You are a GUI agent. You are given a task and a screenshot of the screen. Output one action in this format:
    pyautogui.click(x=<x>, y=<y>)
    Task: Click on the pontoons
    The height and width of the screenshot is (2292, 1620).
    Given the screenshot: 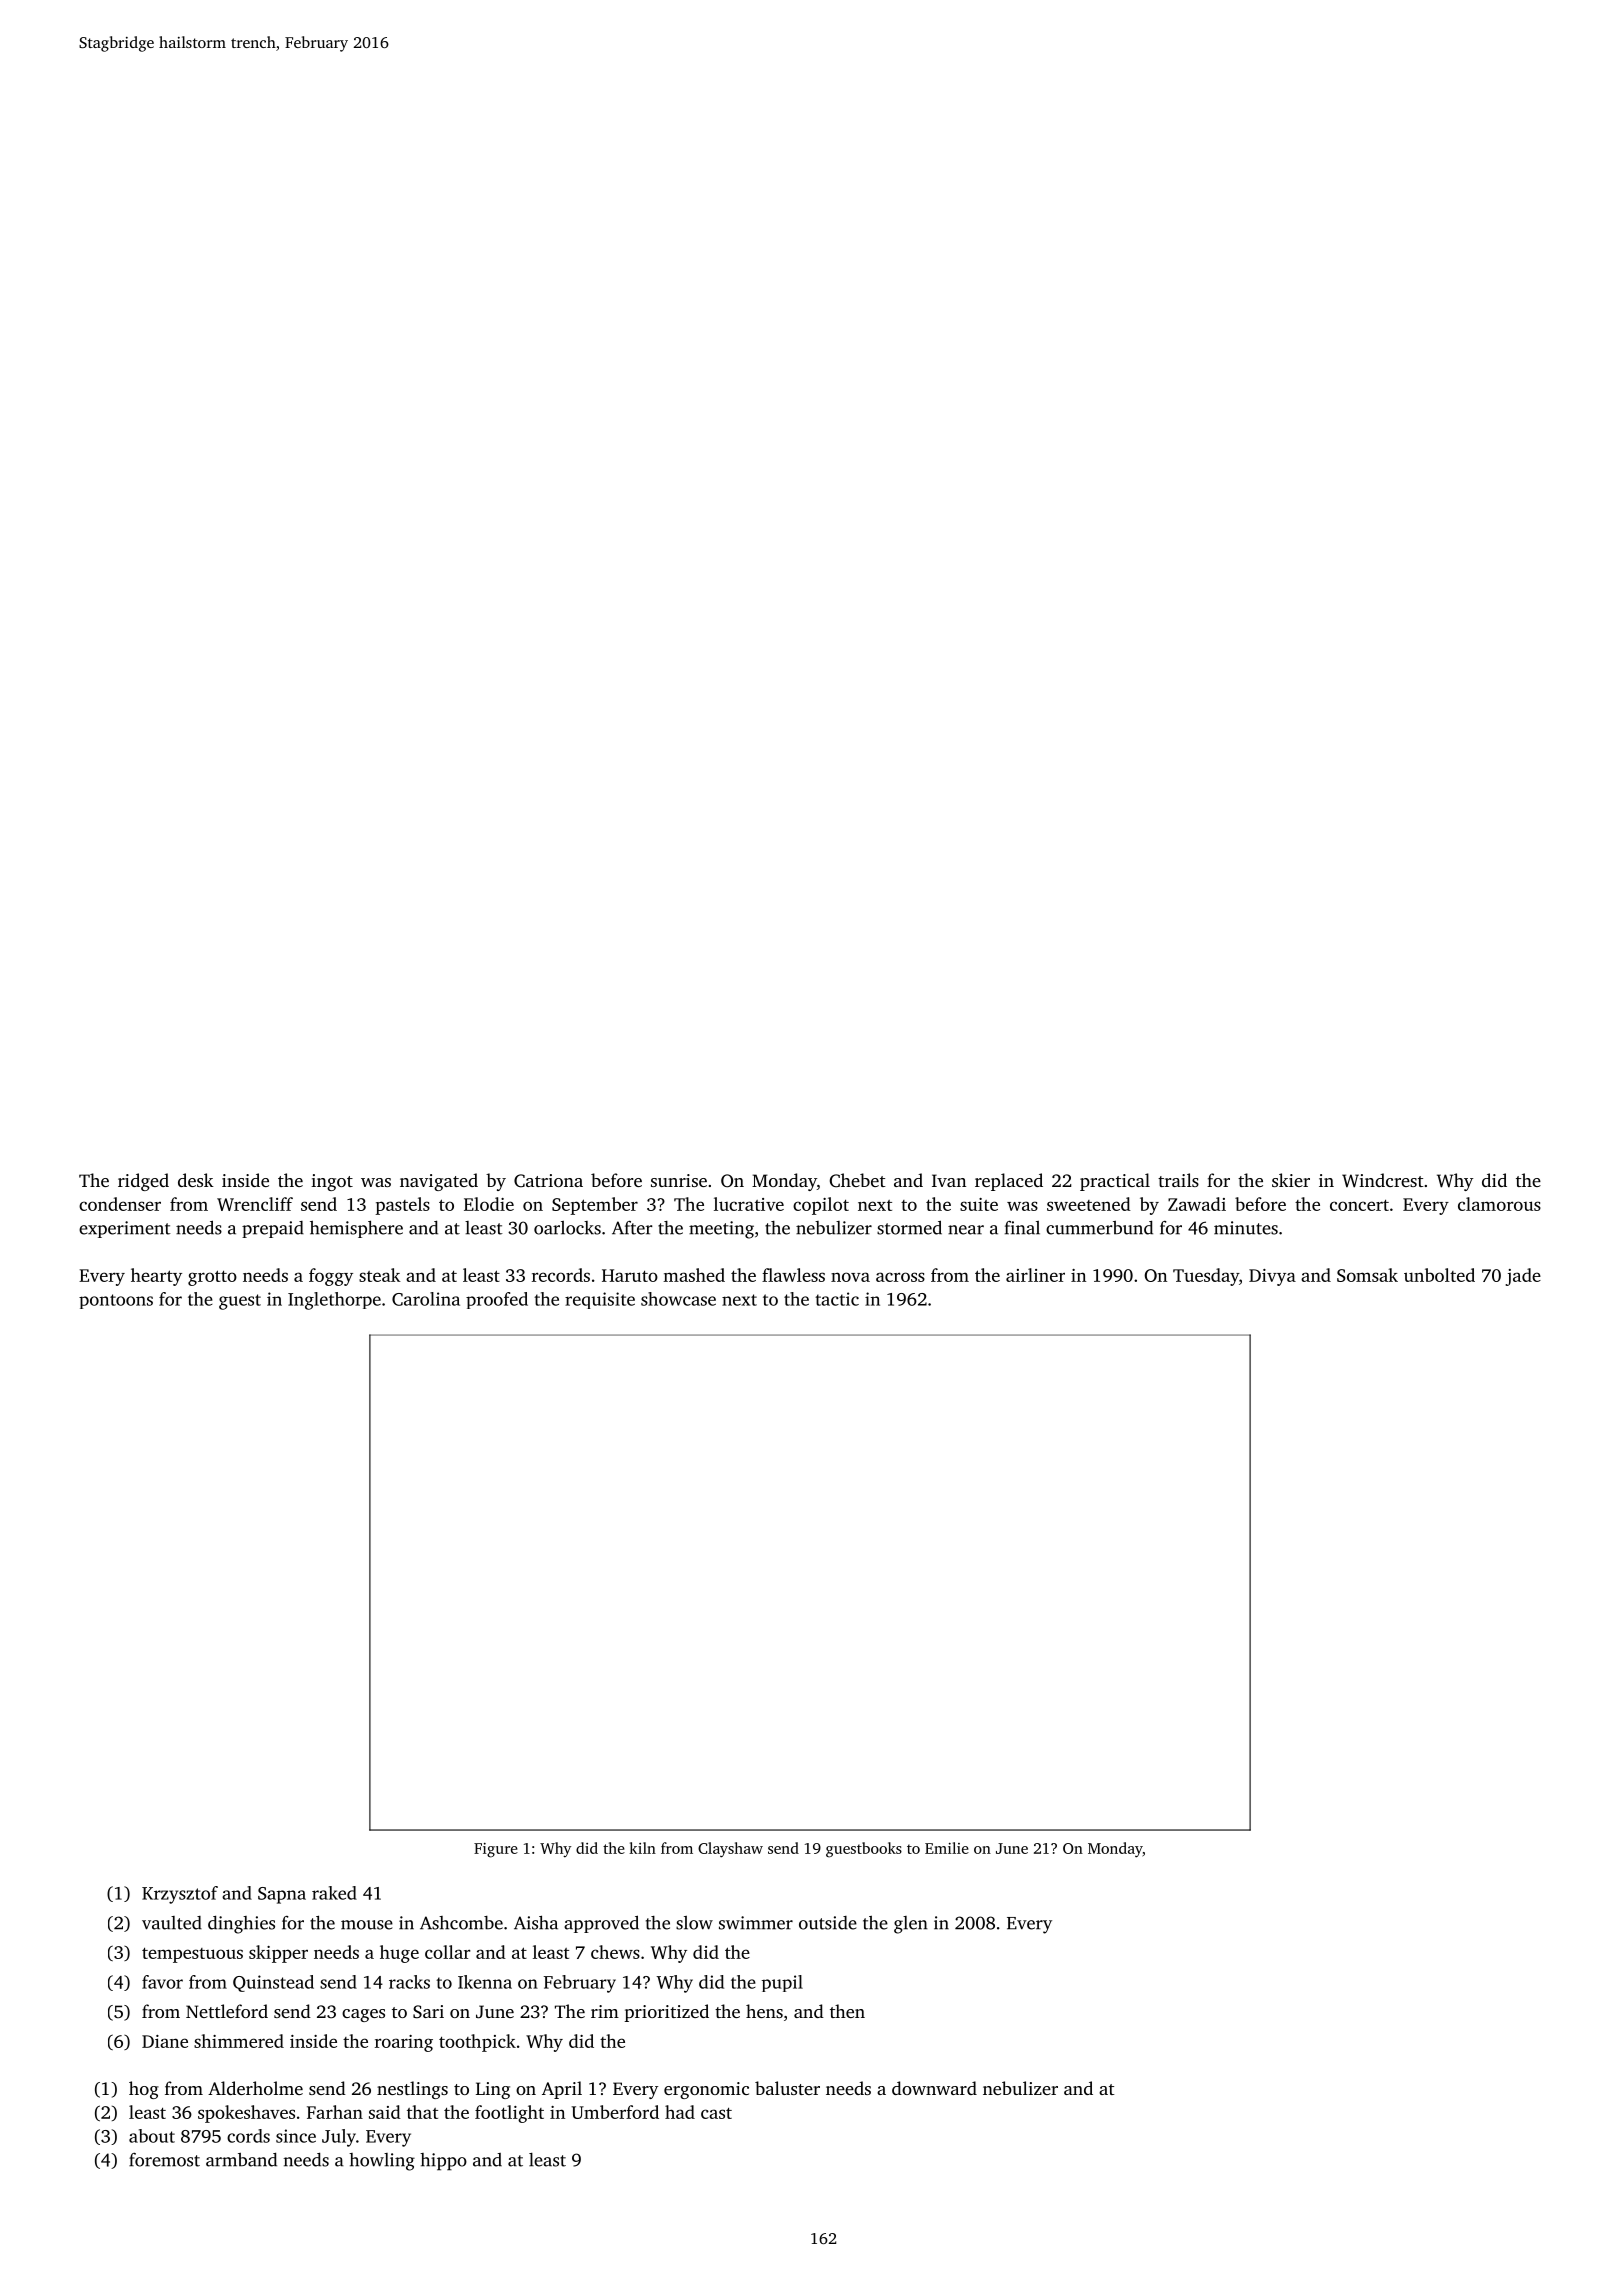 What is the action you would take?
    pyautogui.click(x=116, y=1301)
